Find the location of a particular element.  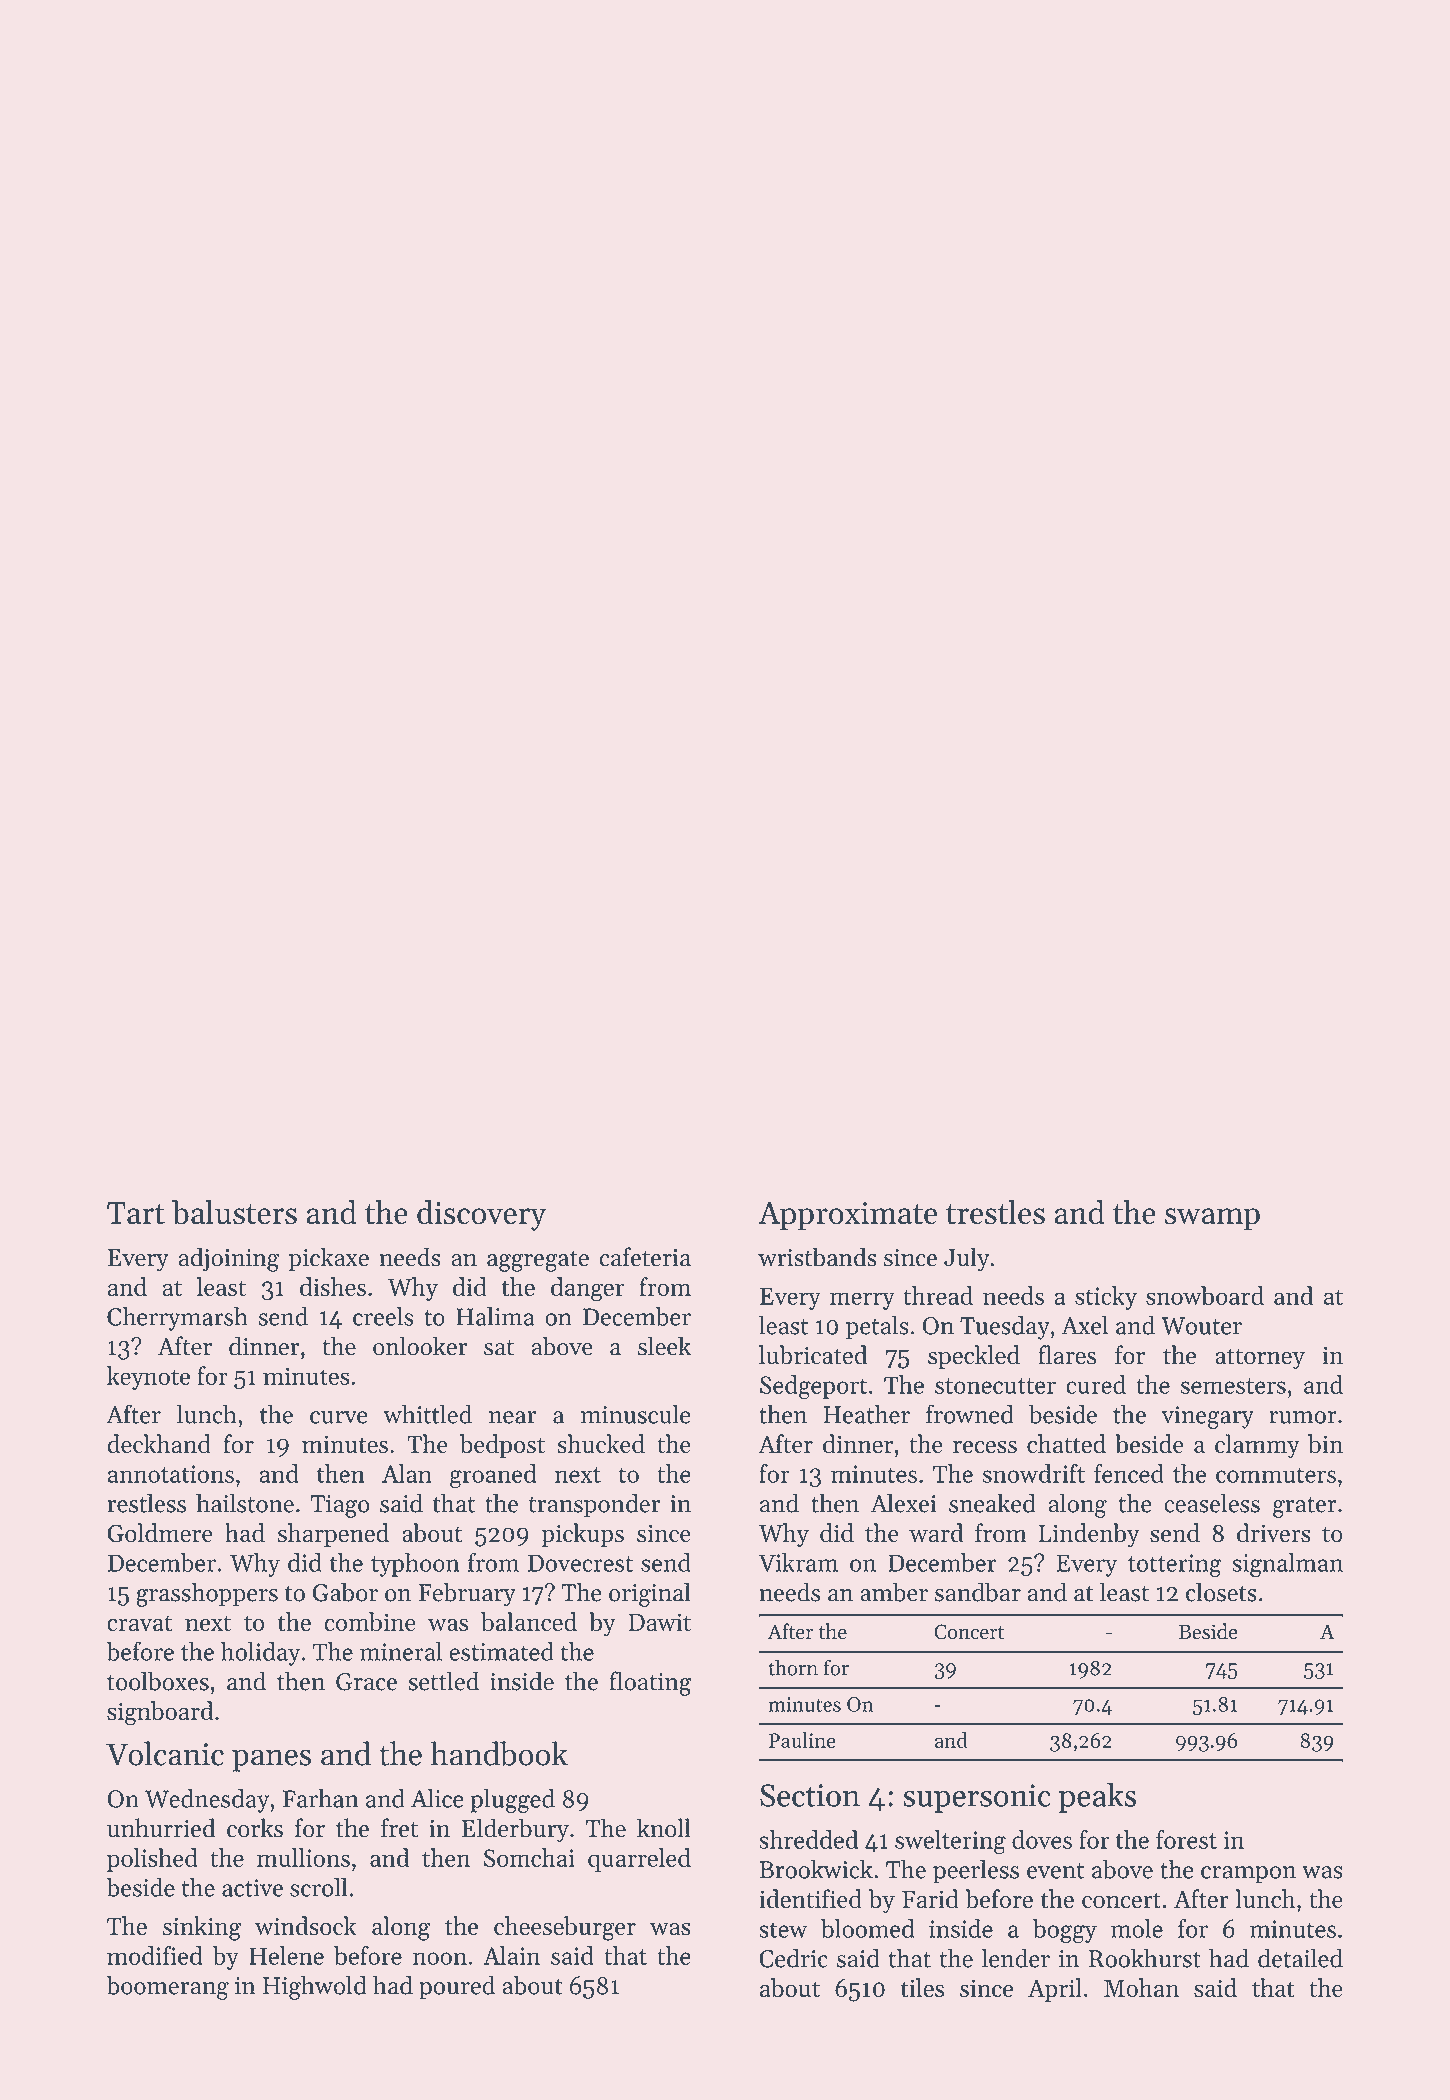

swamp is located at coordinates (1212, 1219).
